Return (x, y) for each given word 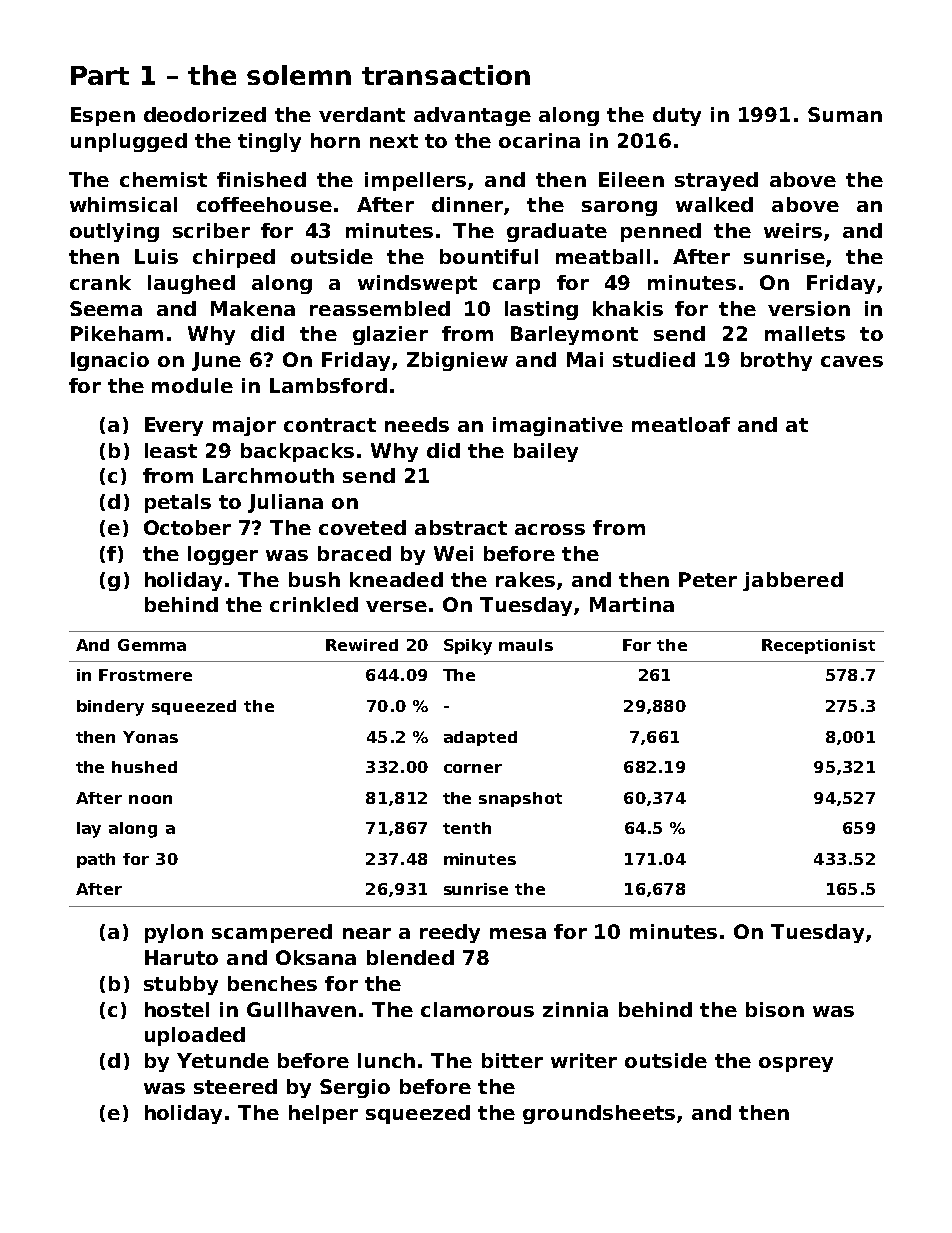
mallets (805, 333)
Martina (632, 604)
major (244, 426)
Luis (156, 256)
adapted (480, 738)
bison (775, 1009)
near (367, 933)
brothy (776, 361)
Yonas (150, 737)
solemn (299, 75)
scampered (272, 933)
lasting (541, 310)
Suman (845, 114)
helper (323, 1114)
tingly (269, 142)
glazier (390, 335)
